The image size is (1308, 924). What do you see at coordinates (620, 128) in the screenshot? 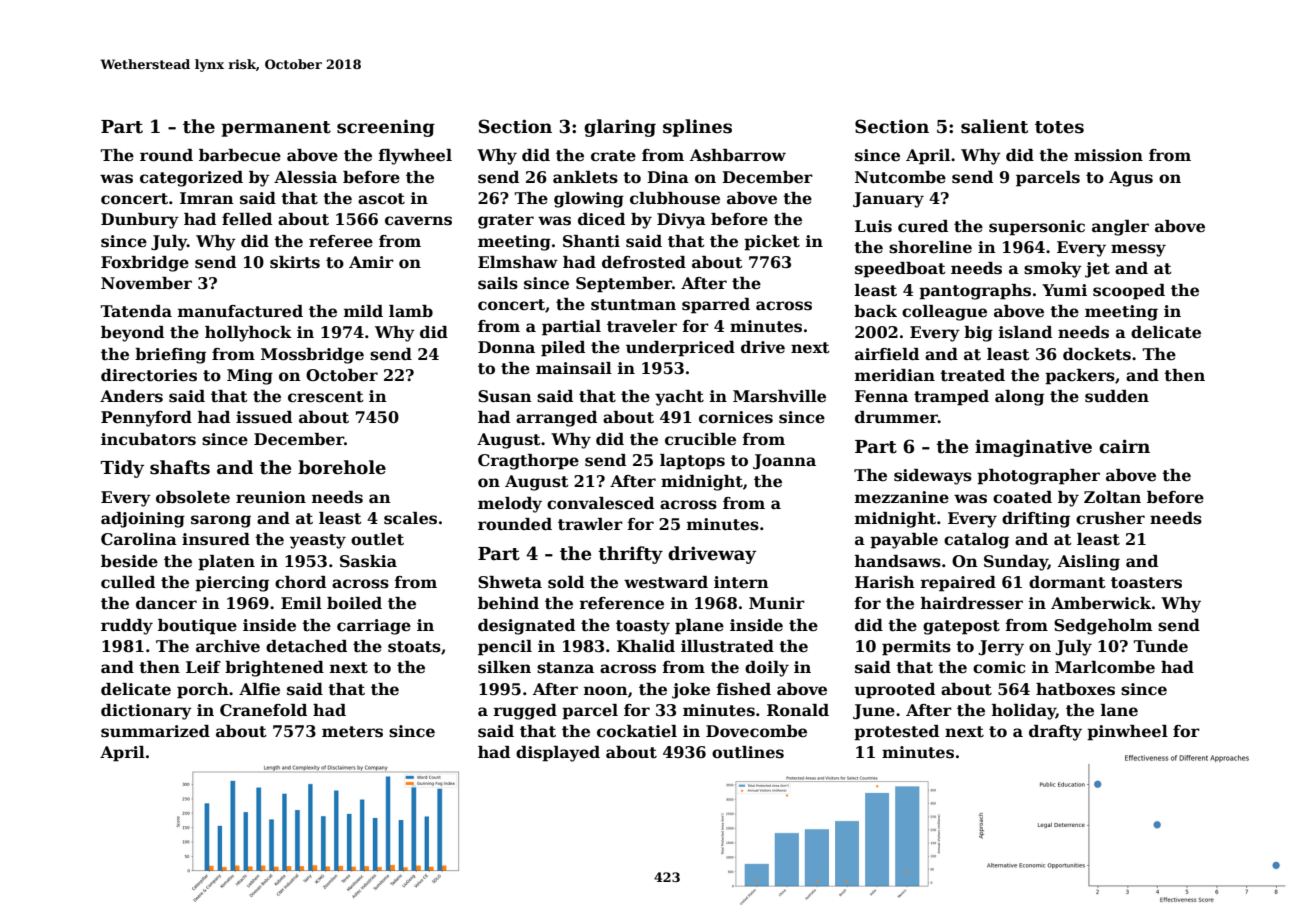
I see `glaring` at bounding box center [620, 128].
